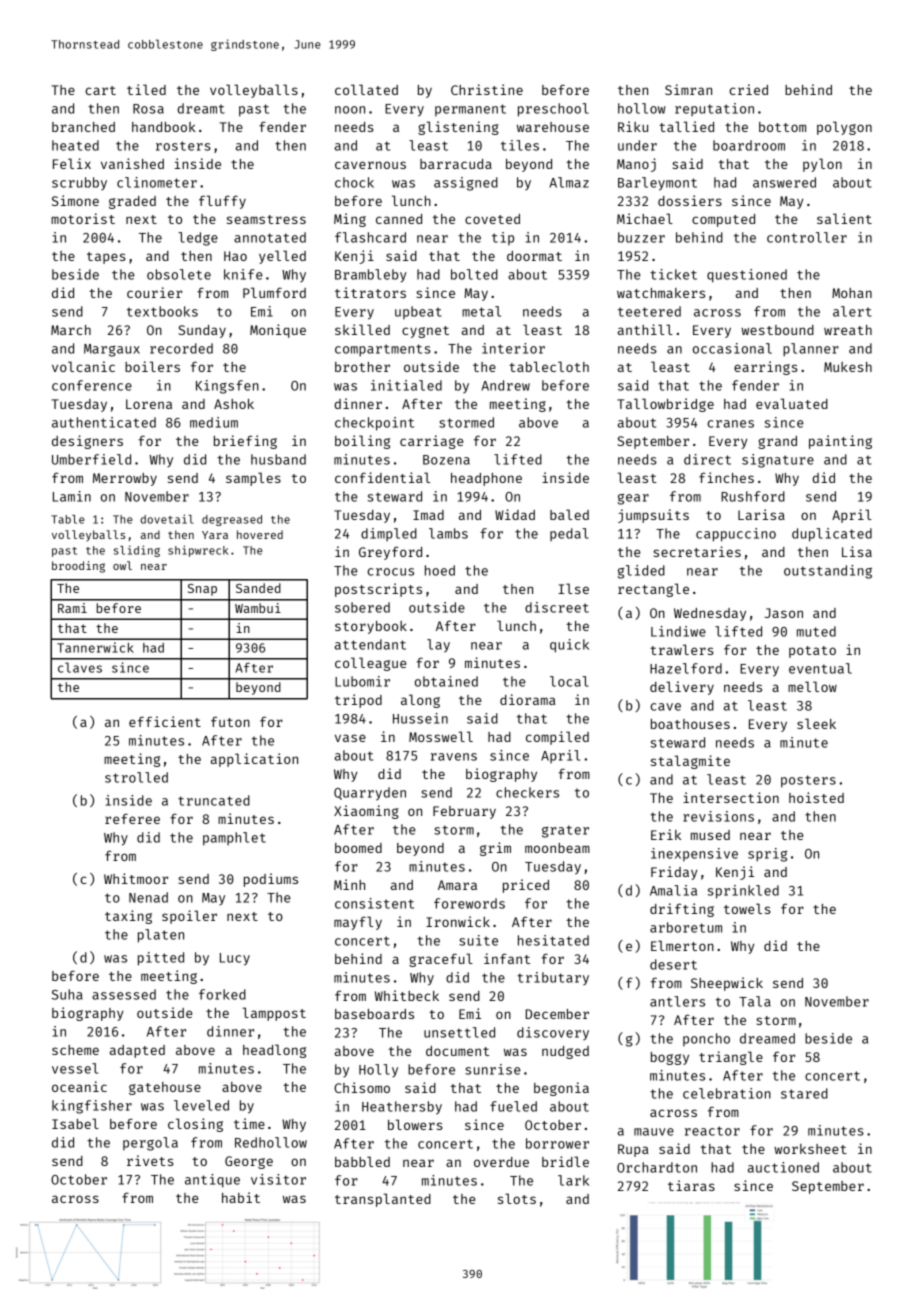 Image resolution: width=924 pixels, height=1308 pixels. I want to click on cried, so click(748, 89).
